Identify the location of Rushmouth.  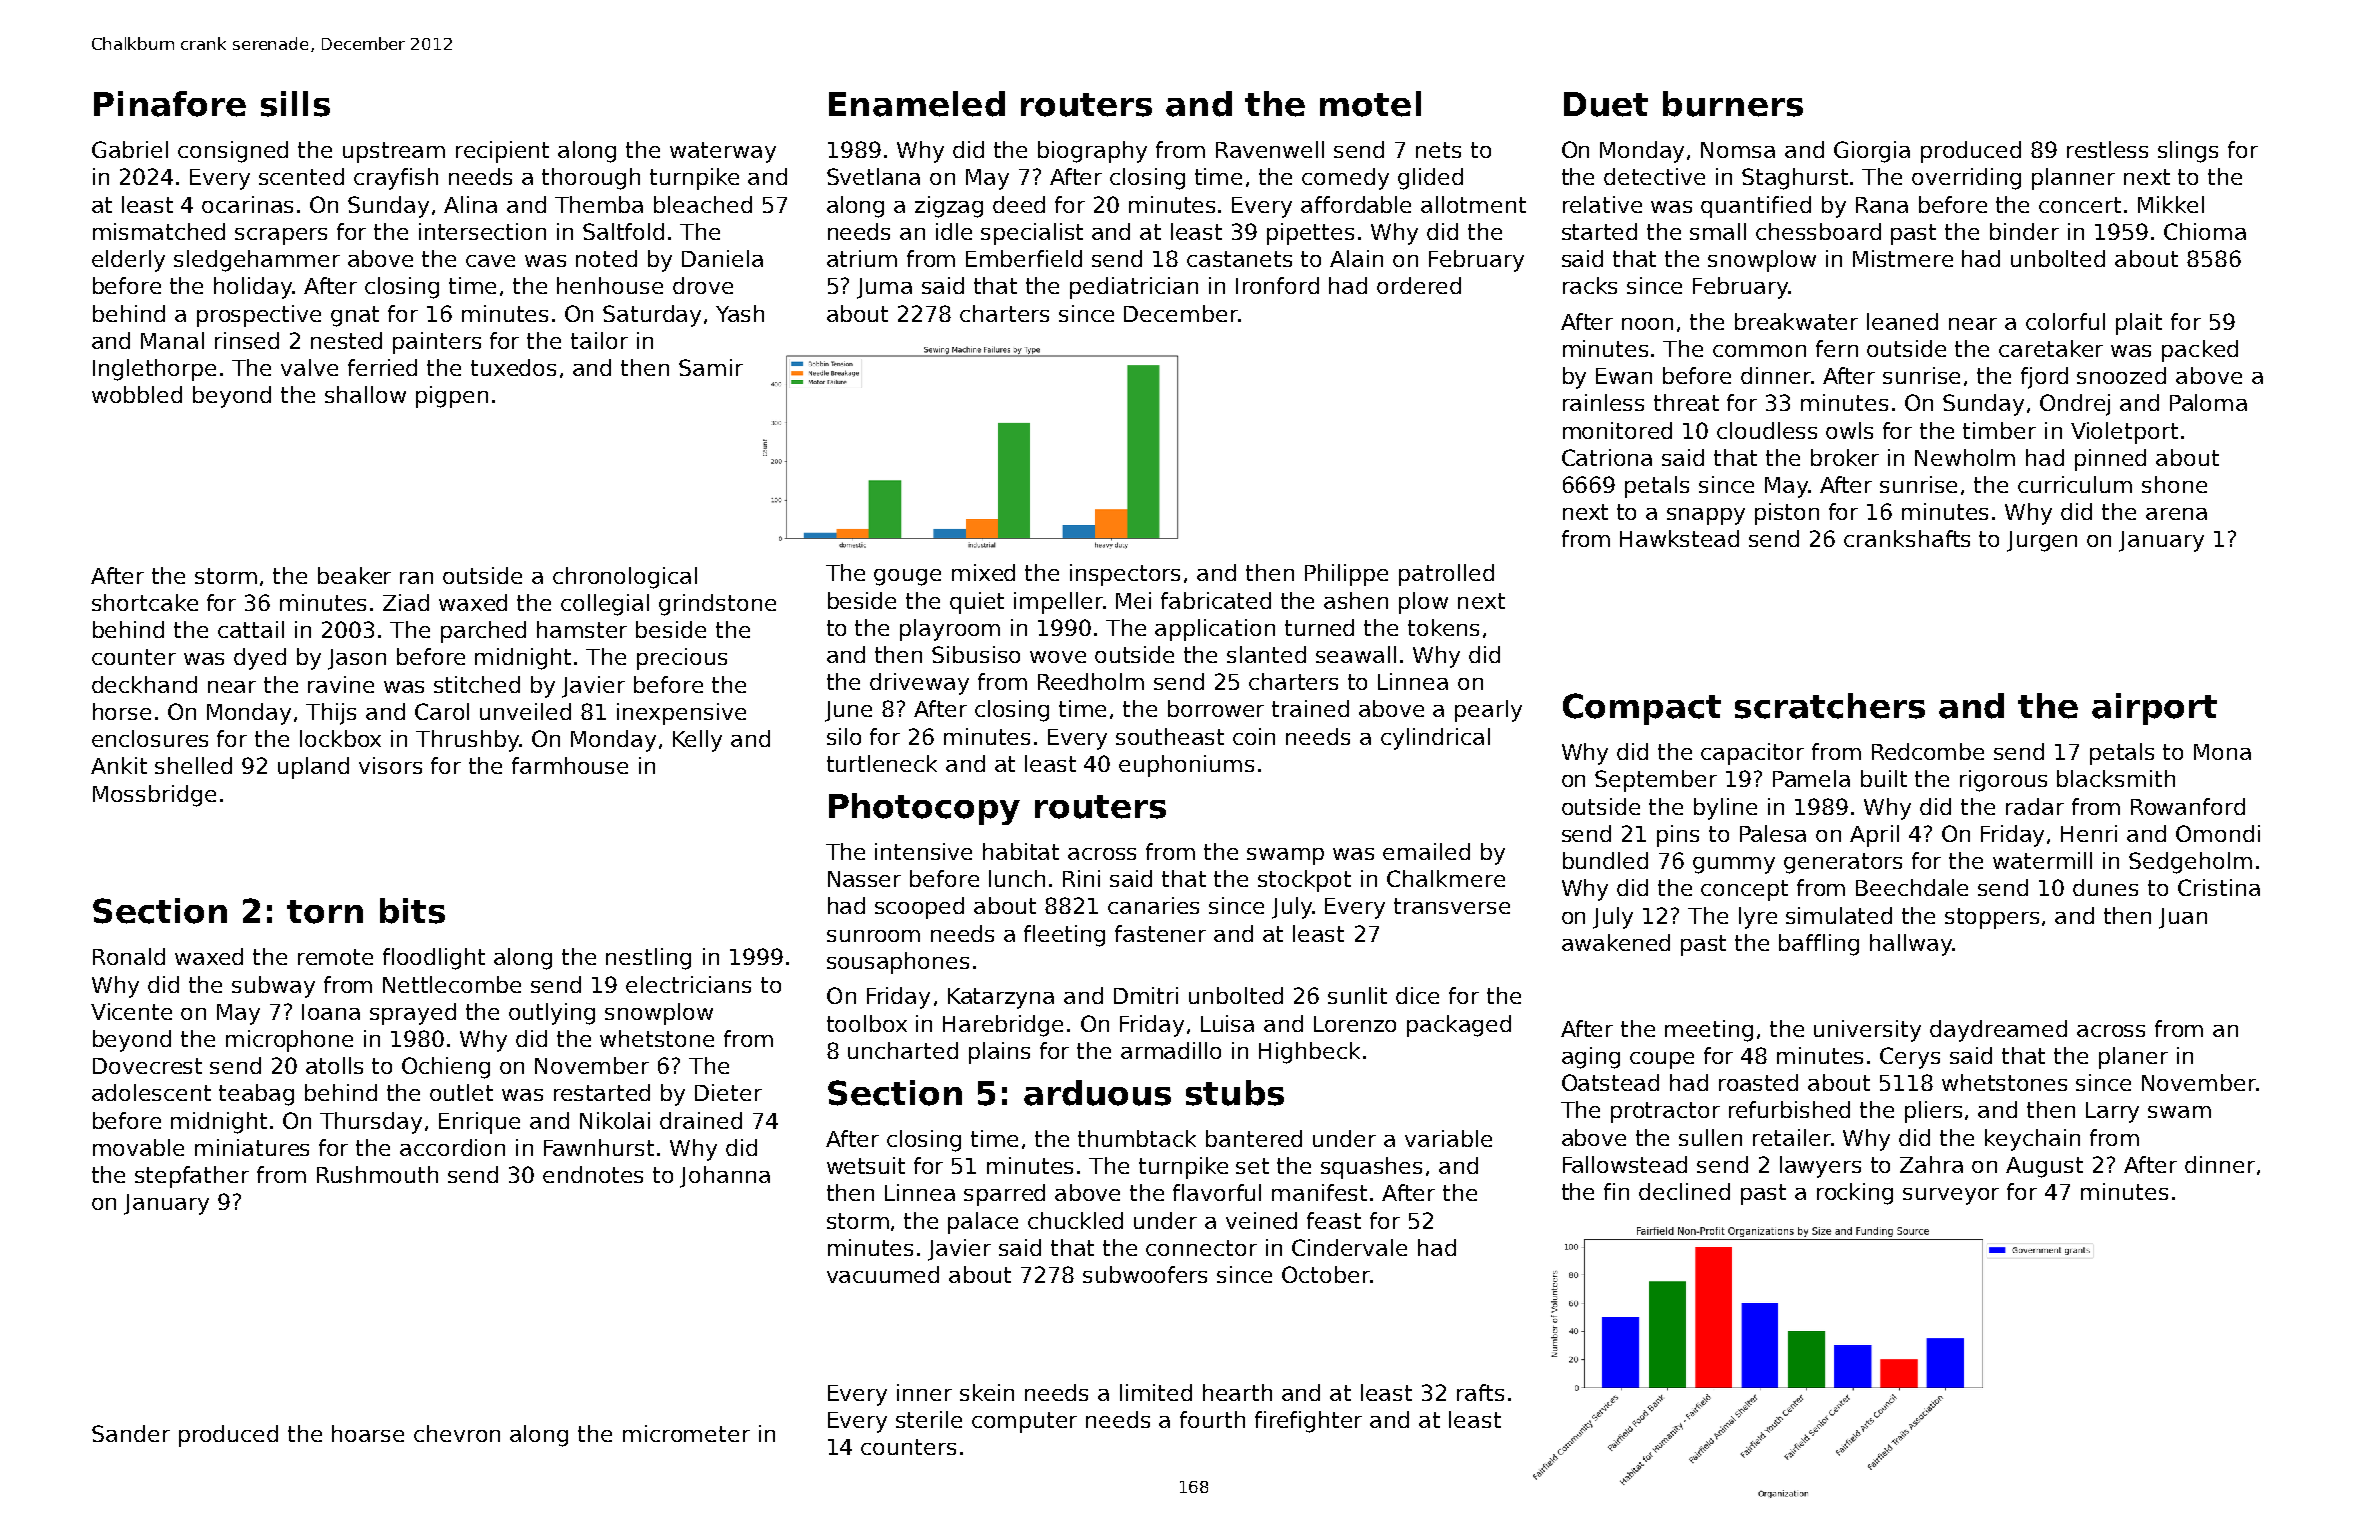
(377, 1174).
